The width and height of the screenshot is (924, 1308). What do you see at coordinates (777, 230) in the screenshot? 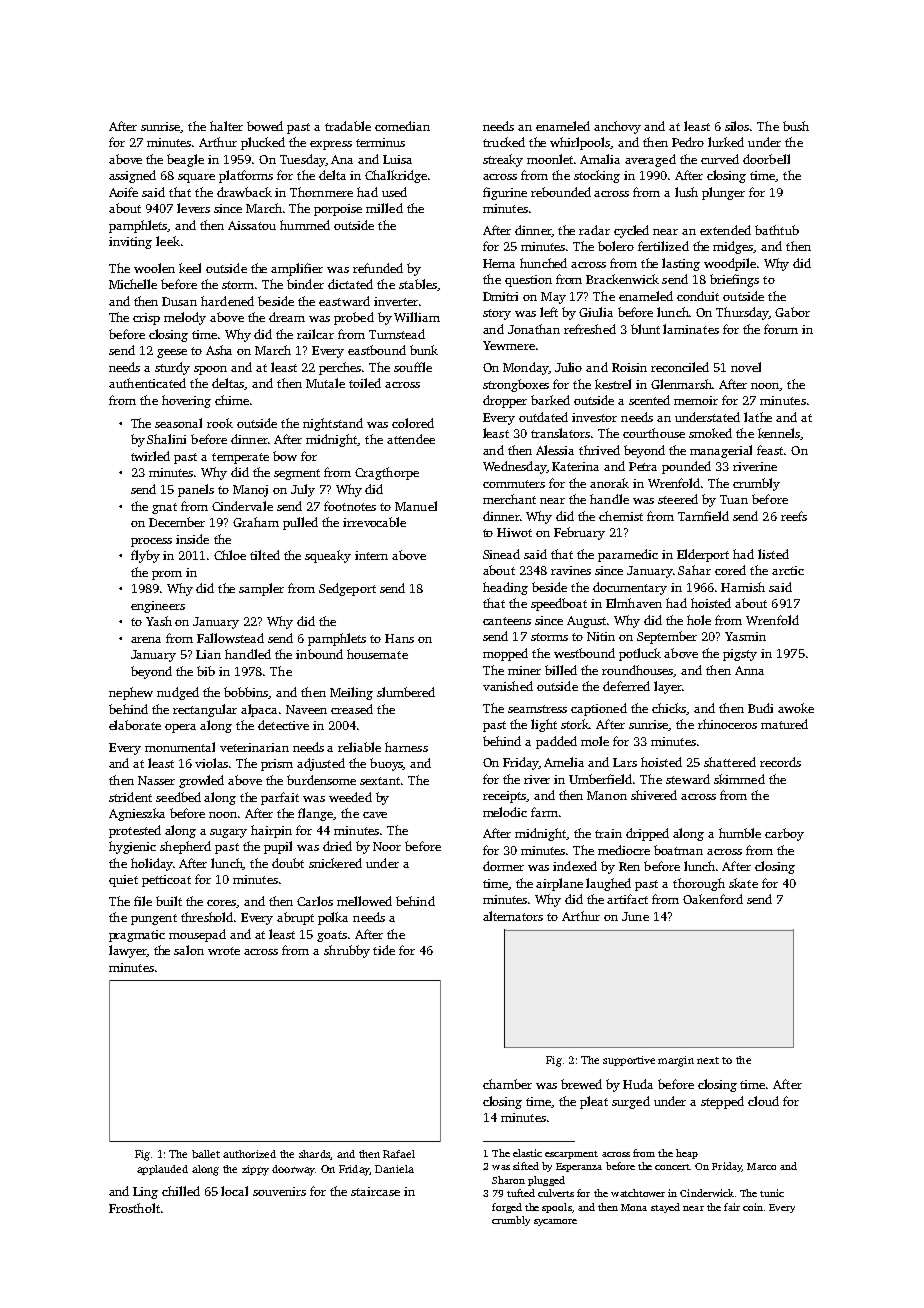
I see `bathtub` at bounding box center [777, 230].
